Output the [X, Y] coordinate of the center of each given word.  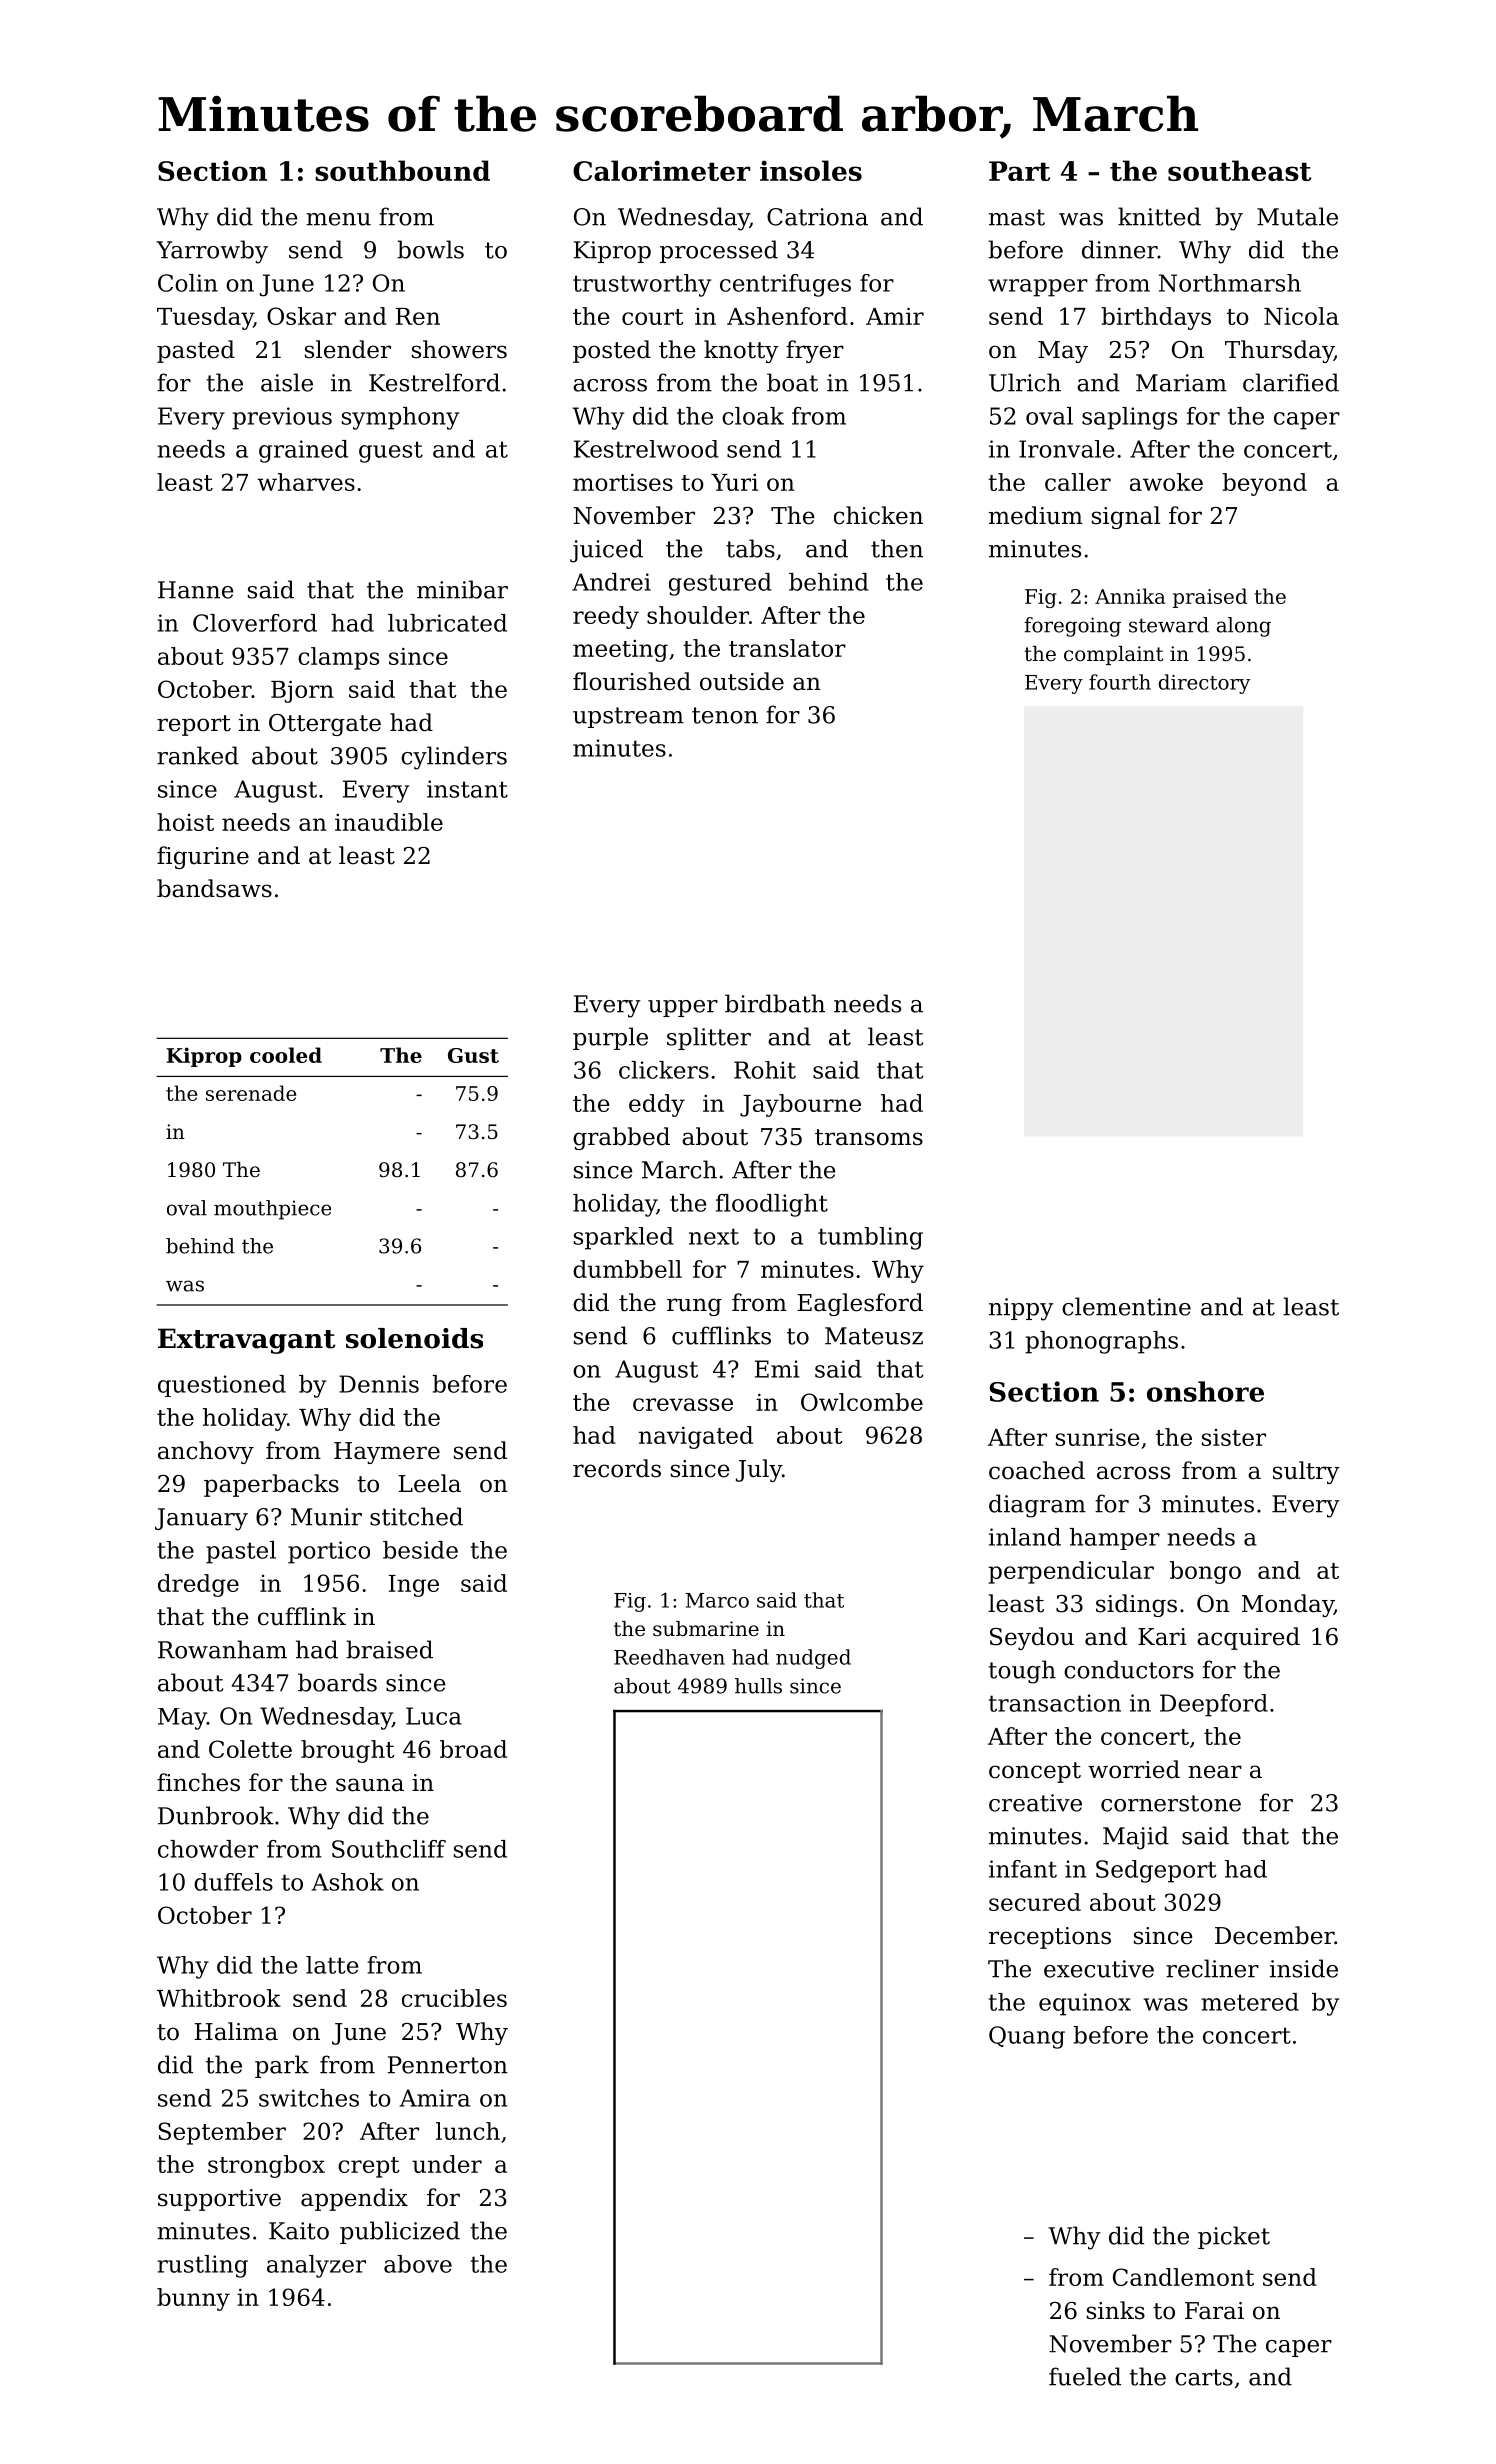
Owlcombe [862, 1402]
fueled [1085, 2376]
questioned [222, 1386]
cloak [753, 416]
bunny [193, 2299]
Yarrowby [212, 252]
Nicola [1301, 316]
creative [1035, 1803]
